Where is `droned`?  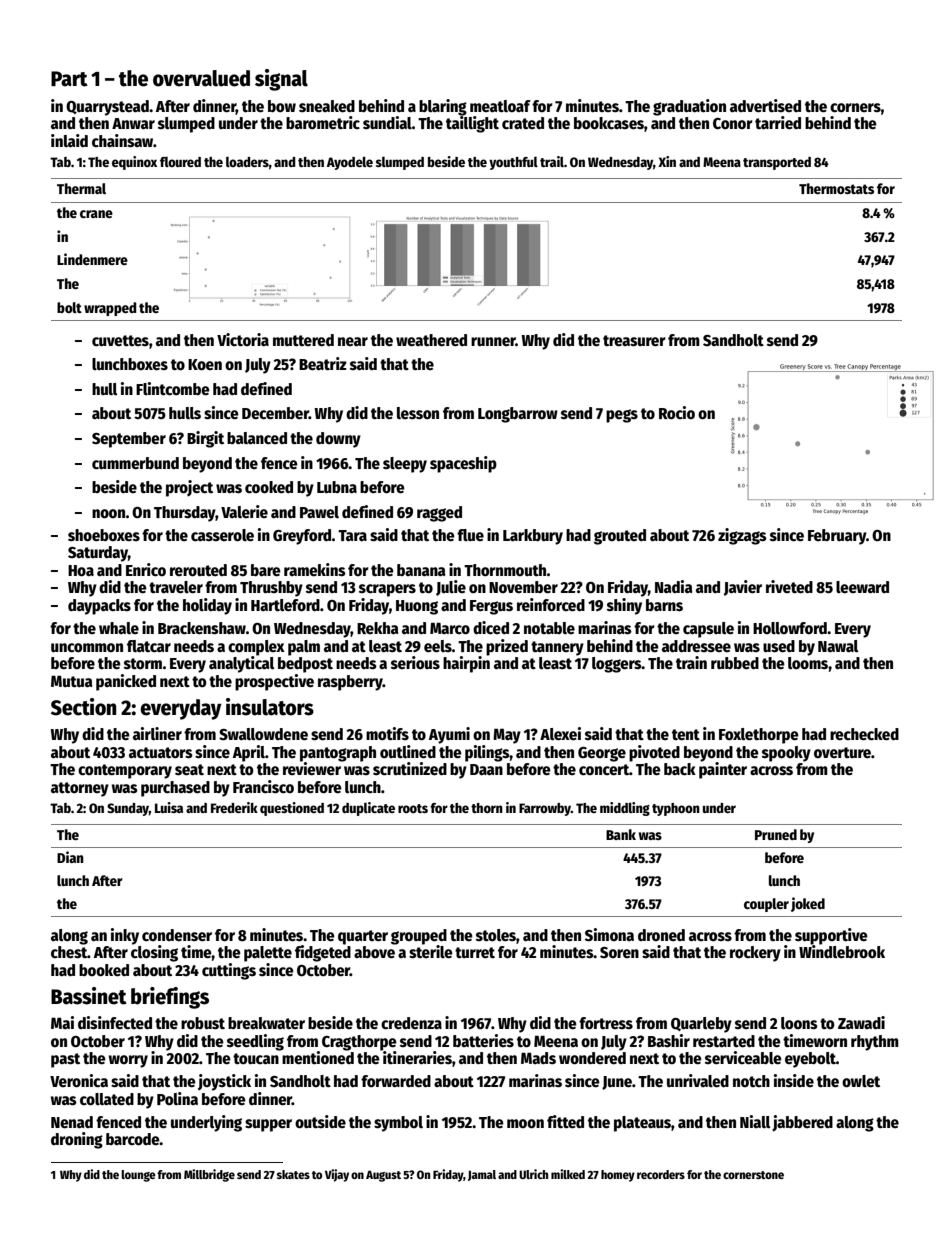
droned is located at coordinates (661, 935).
